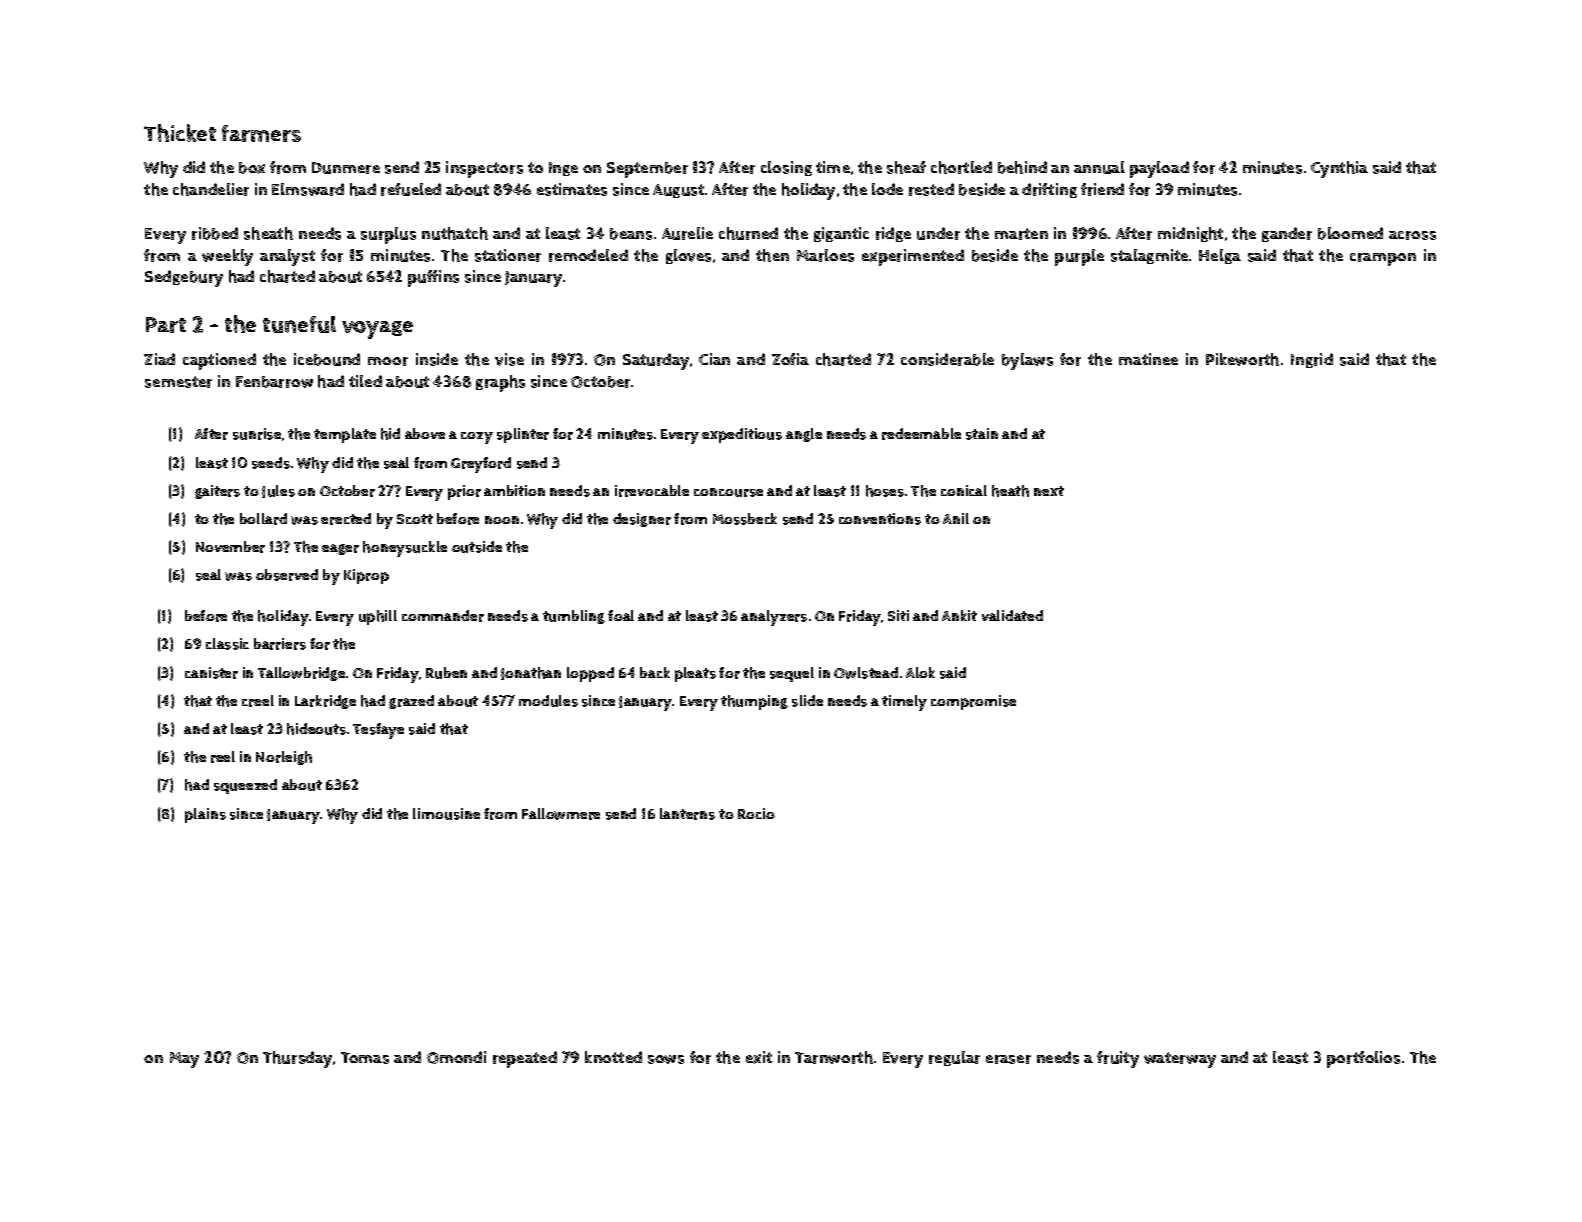  What do you see at coordinates (180, 133) in the page?
I see `Thicket` at bounding box center [180, 133].
